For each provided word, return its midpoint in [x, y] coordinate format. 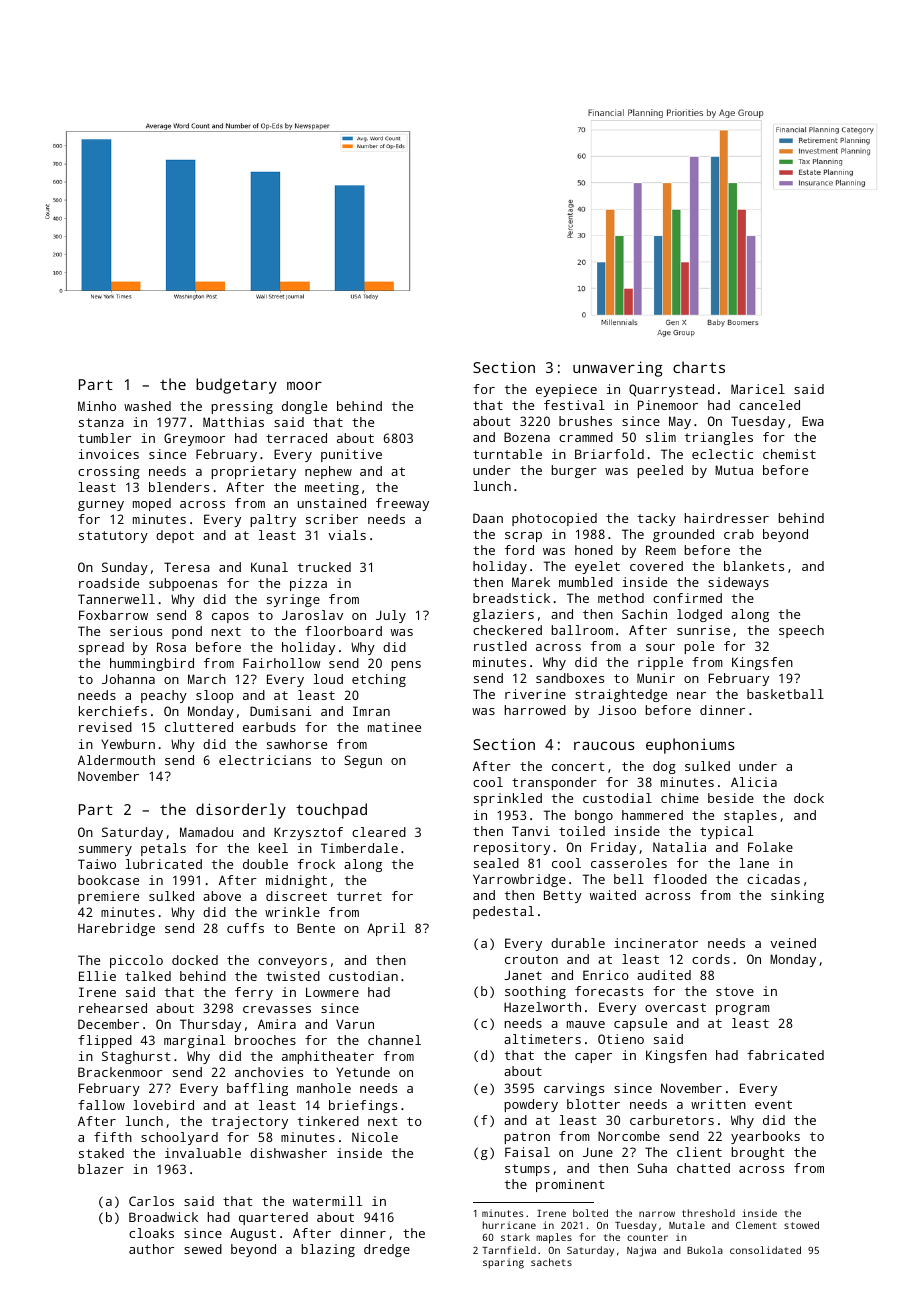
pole [699, 647]
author [151, 1249]
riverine [535, 694]
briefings [363, 1106]
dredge [387, 1250]
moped [152, 504]
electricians [265, 760]
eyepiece [566, 390]
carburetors [672, 1120]
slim [661, 437]
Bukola [705, 1250]
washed [147, 406]
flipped [105, 1041]
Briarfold [609, 454]
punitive [351, 455]
